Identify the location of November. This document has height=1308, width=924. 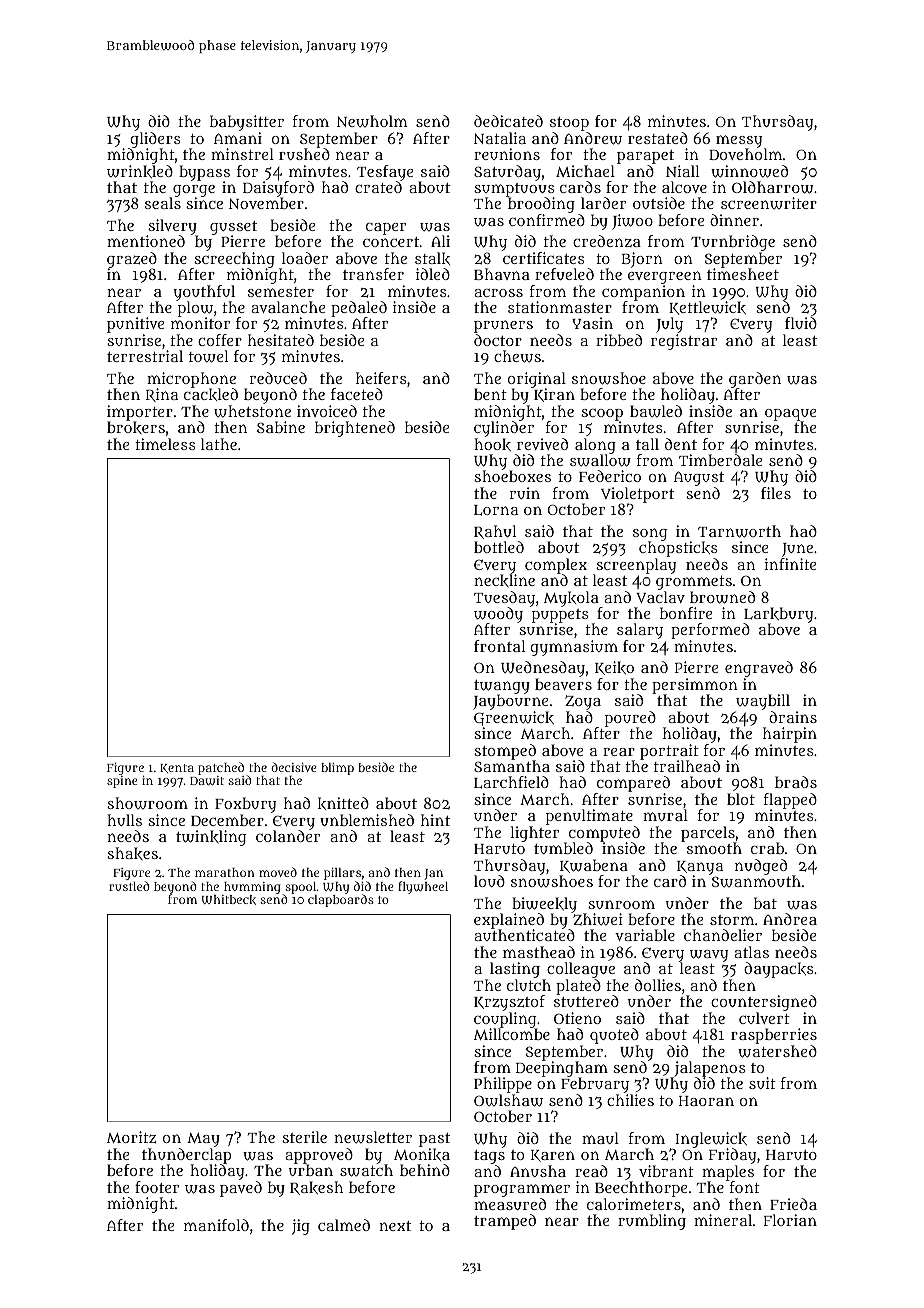
(266, 203).
